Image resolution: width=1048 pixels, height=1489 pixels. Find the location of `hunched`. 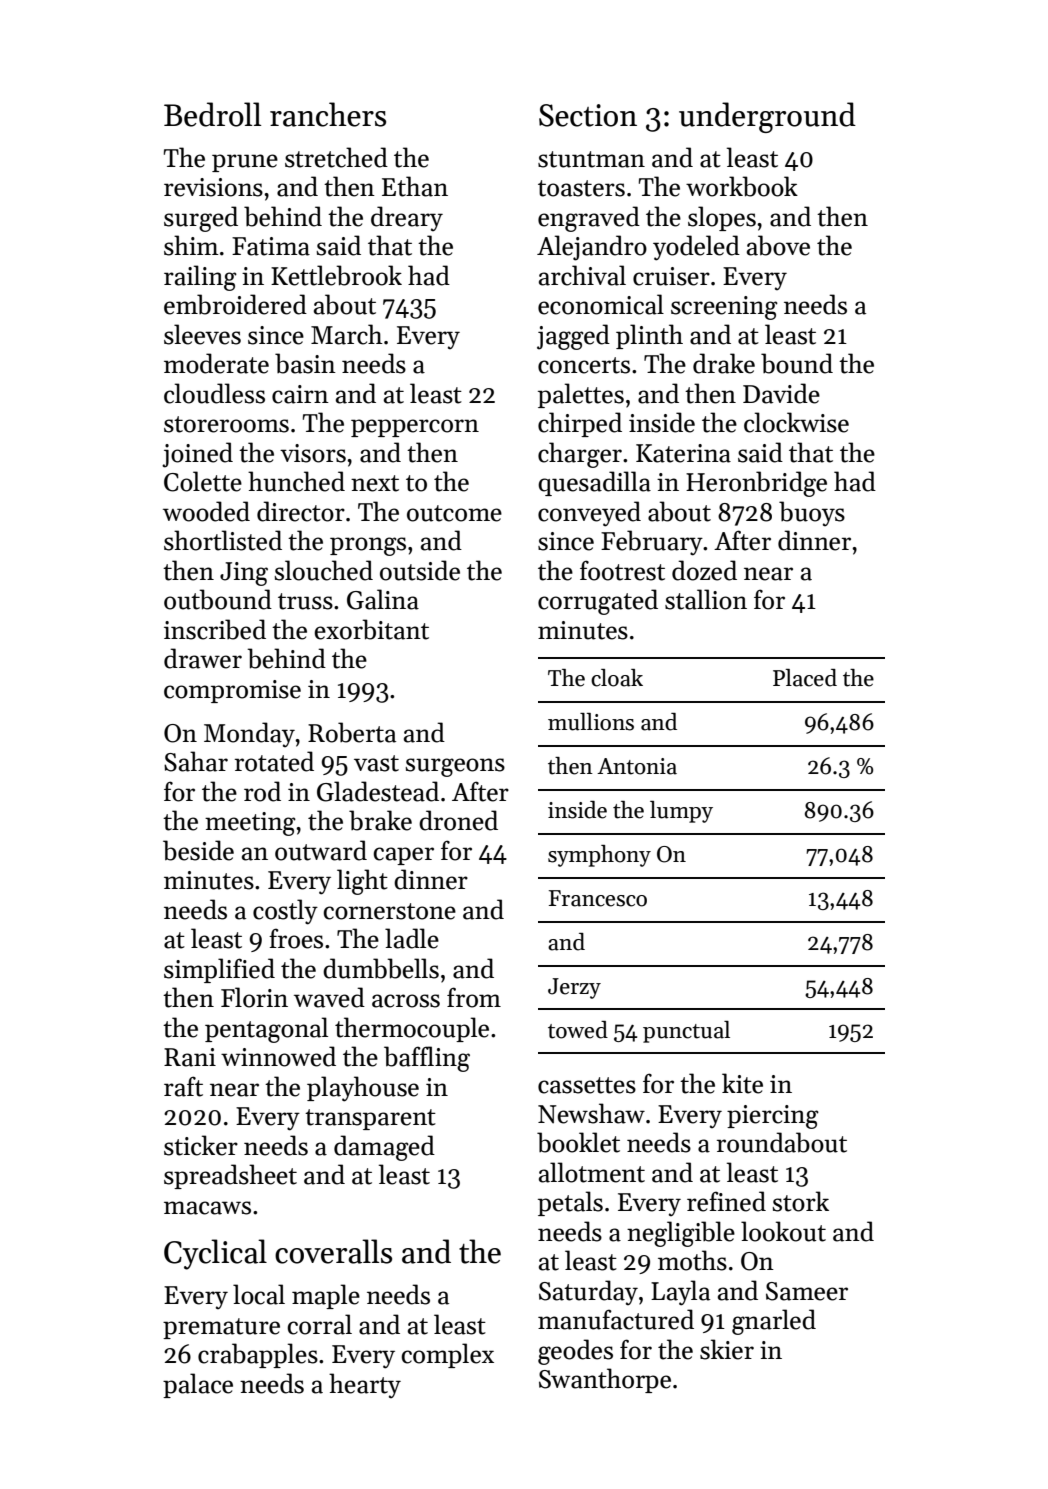

hunched is located at coordinates (296, 481).
